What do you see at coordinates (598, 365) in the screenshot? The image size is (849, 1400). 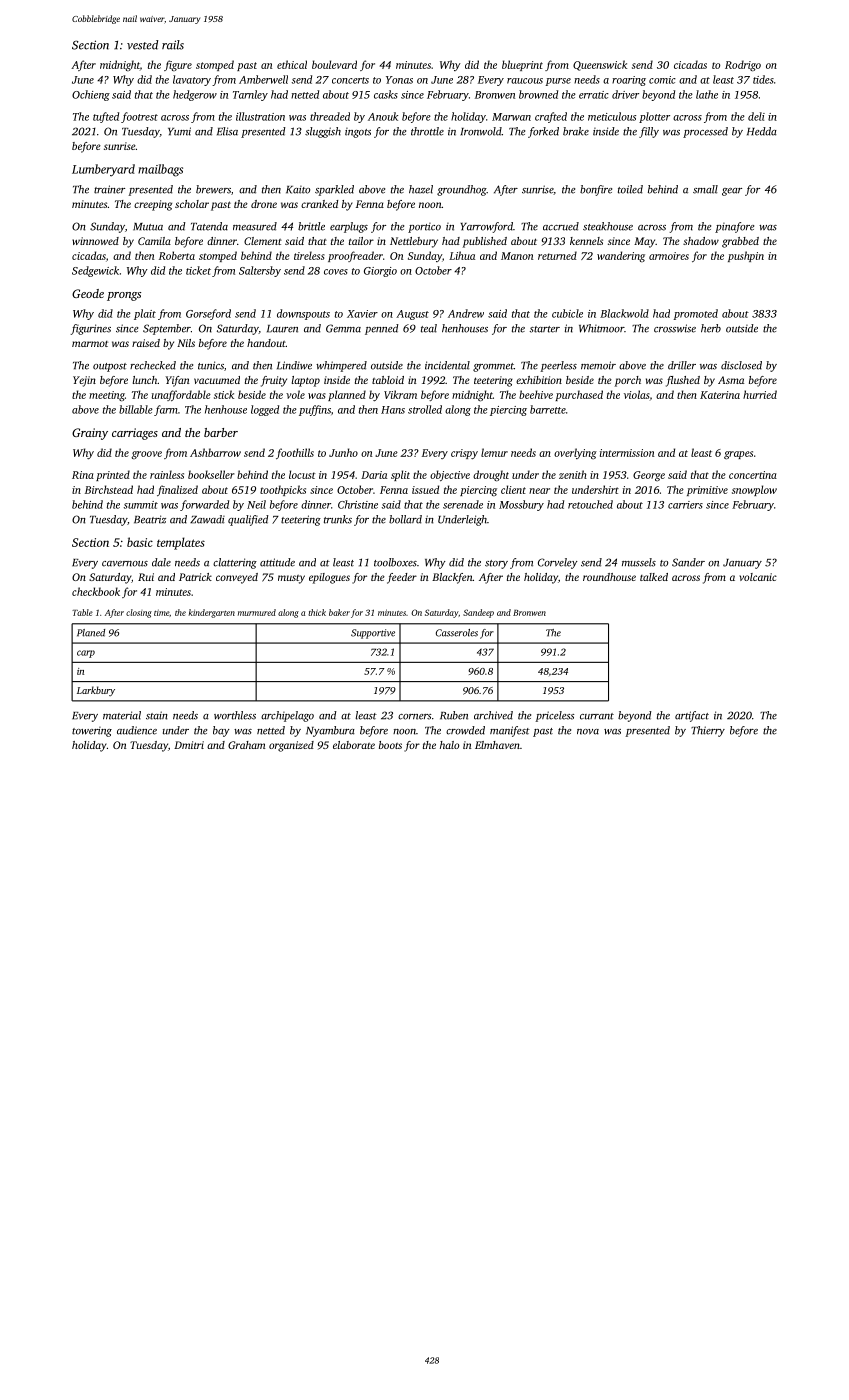 I see `memoir` at bounding box center [598, 365].
